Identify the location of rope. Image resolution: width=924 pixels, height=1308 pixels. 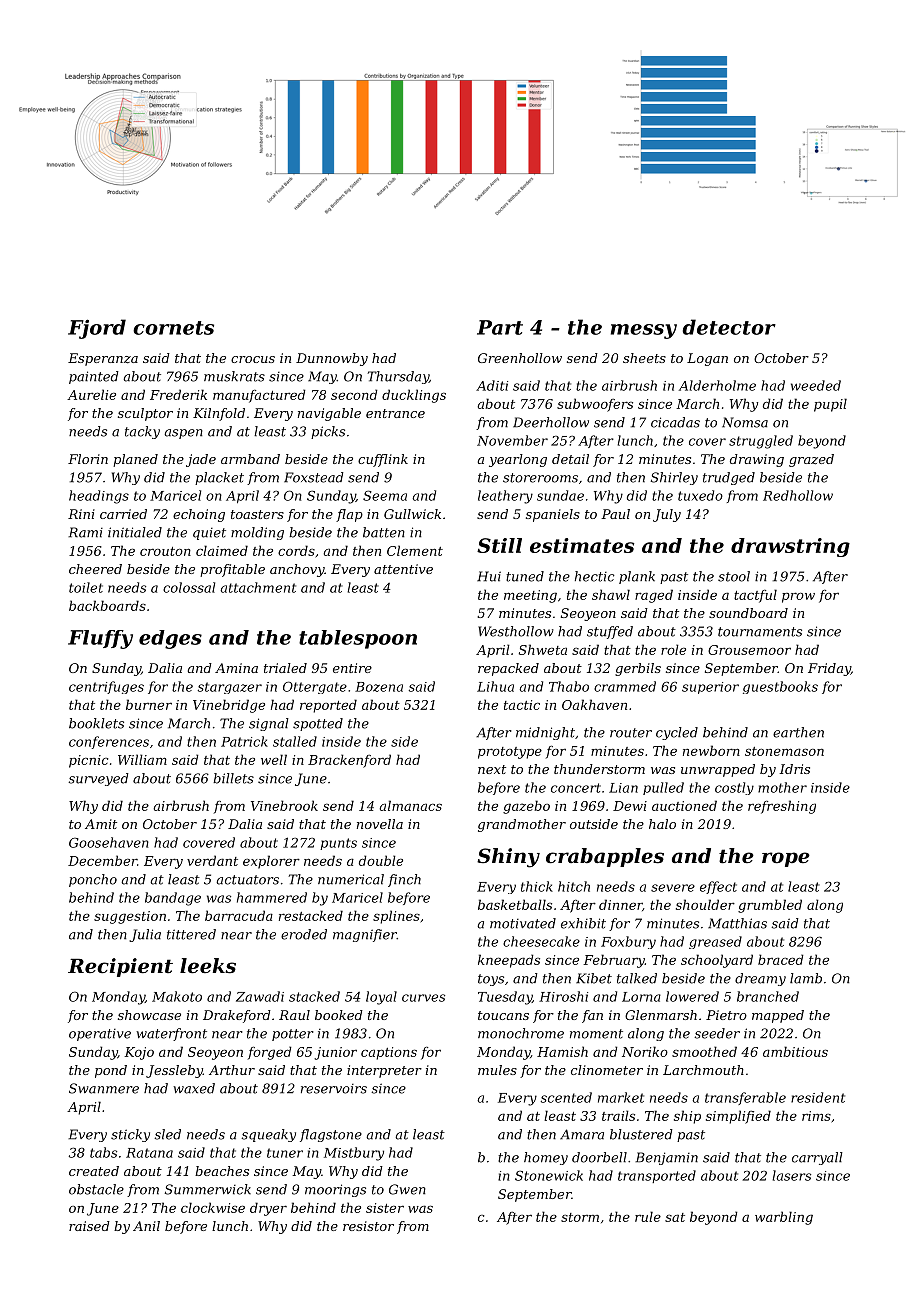
(786, 859).
